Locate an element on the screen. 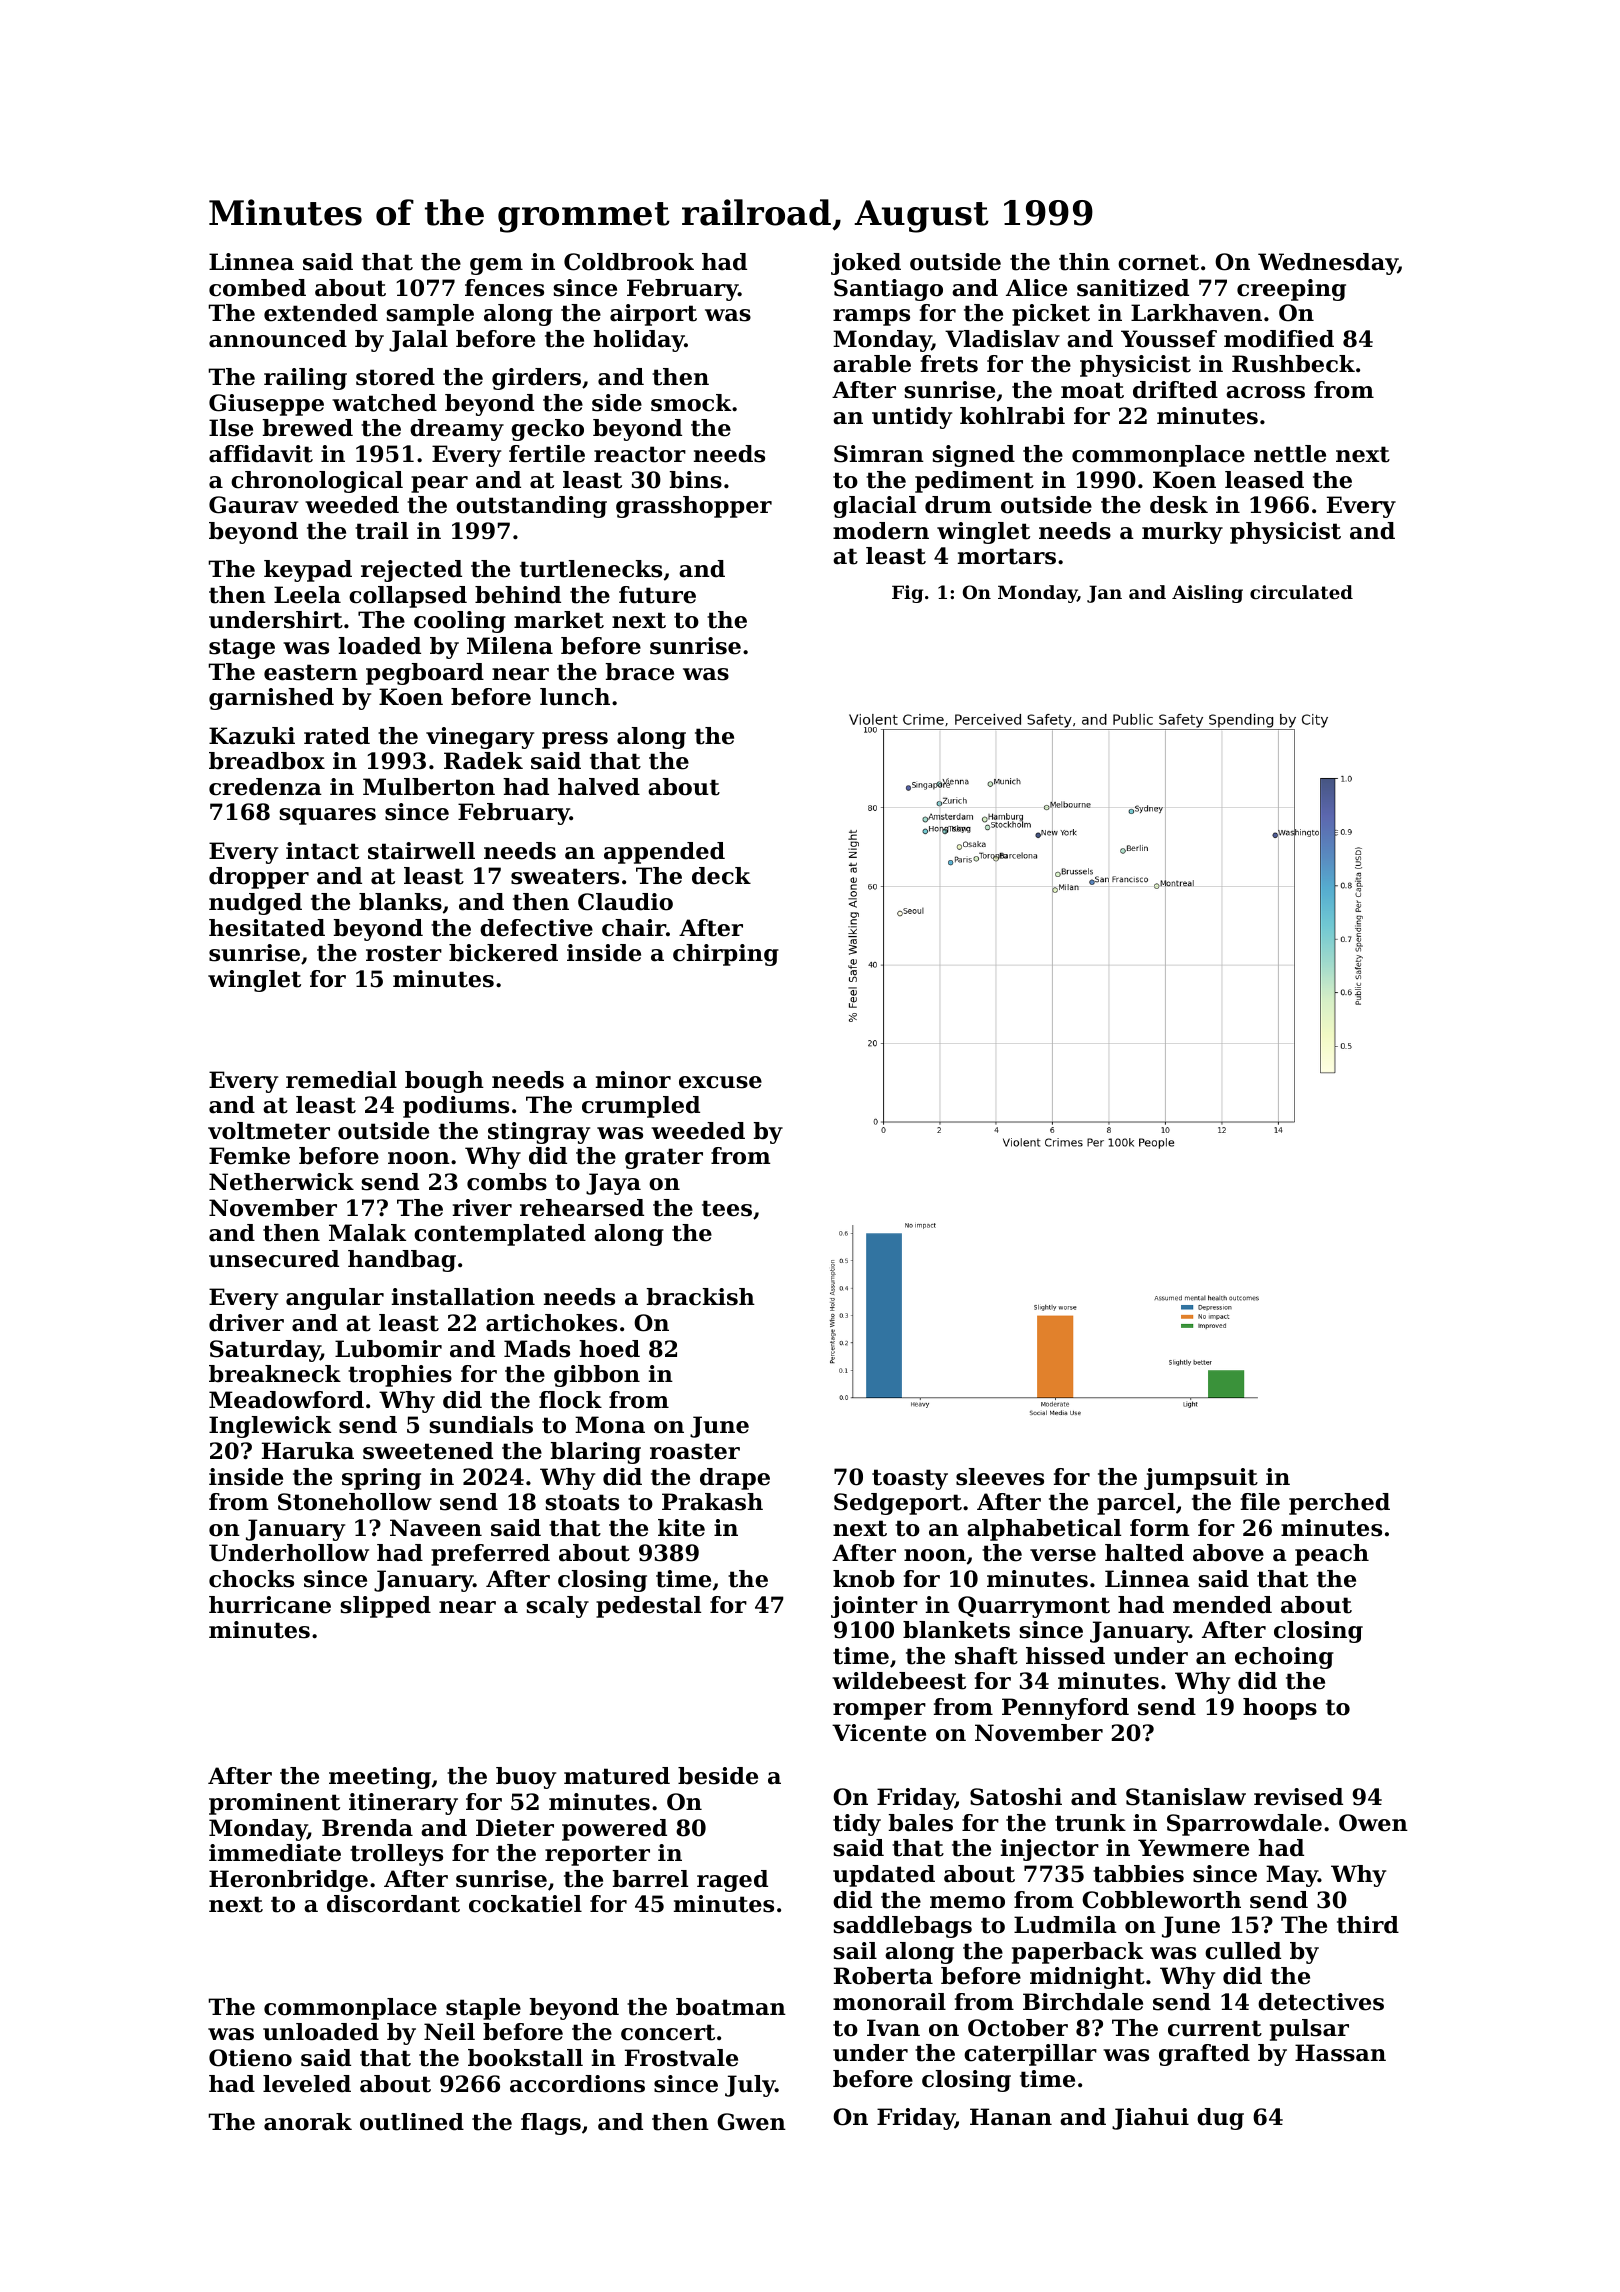 The image size is (1620, 2292). toasty is located at coordinates (910, 1479).
